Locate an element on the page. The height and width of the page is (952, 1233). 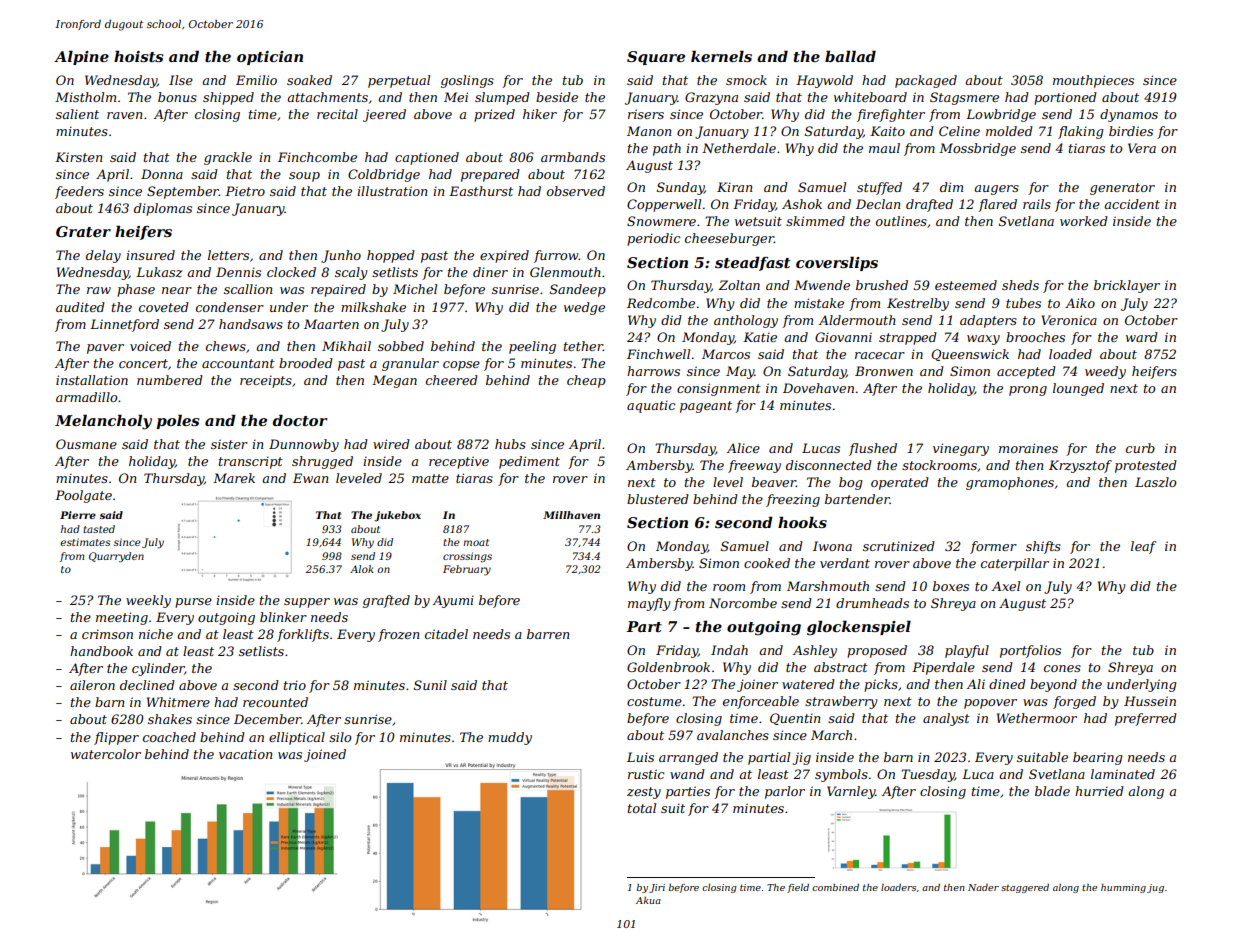
avalanches is located at coordinates (733, 735).
